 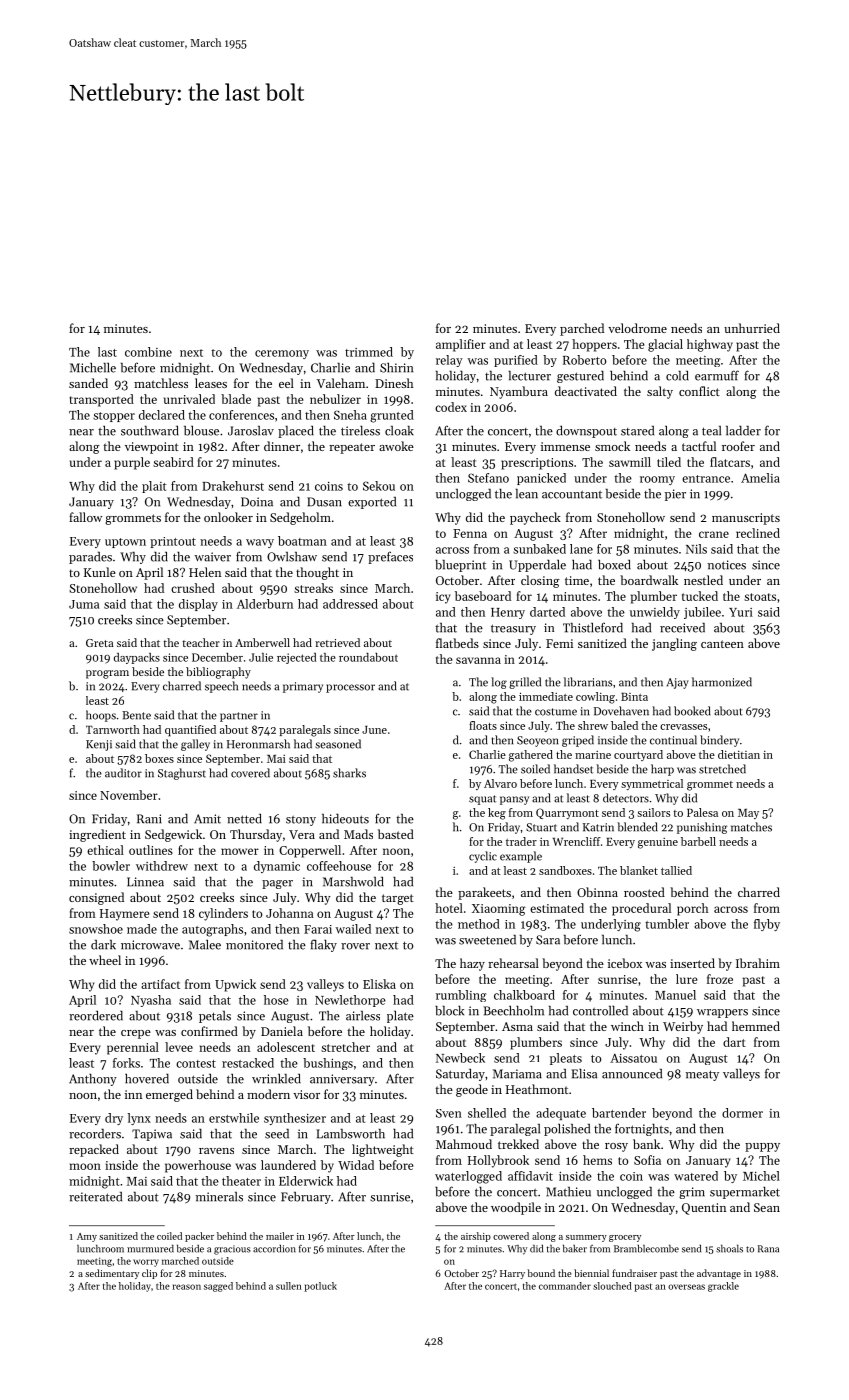 I want to click on retrieved, so click(x=337, y=642).
